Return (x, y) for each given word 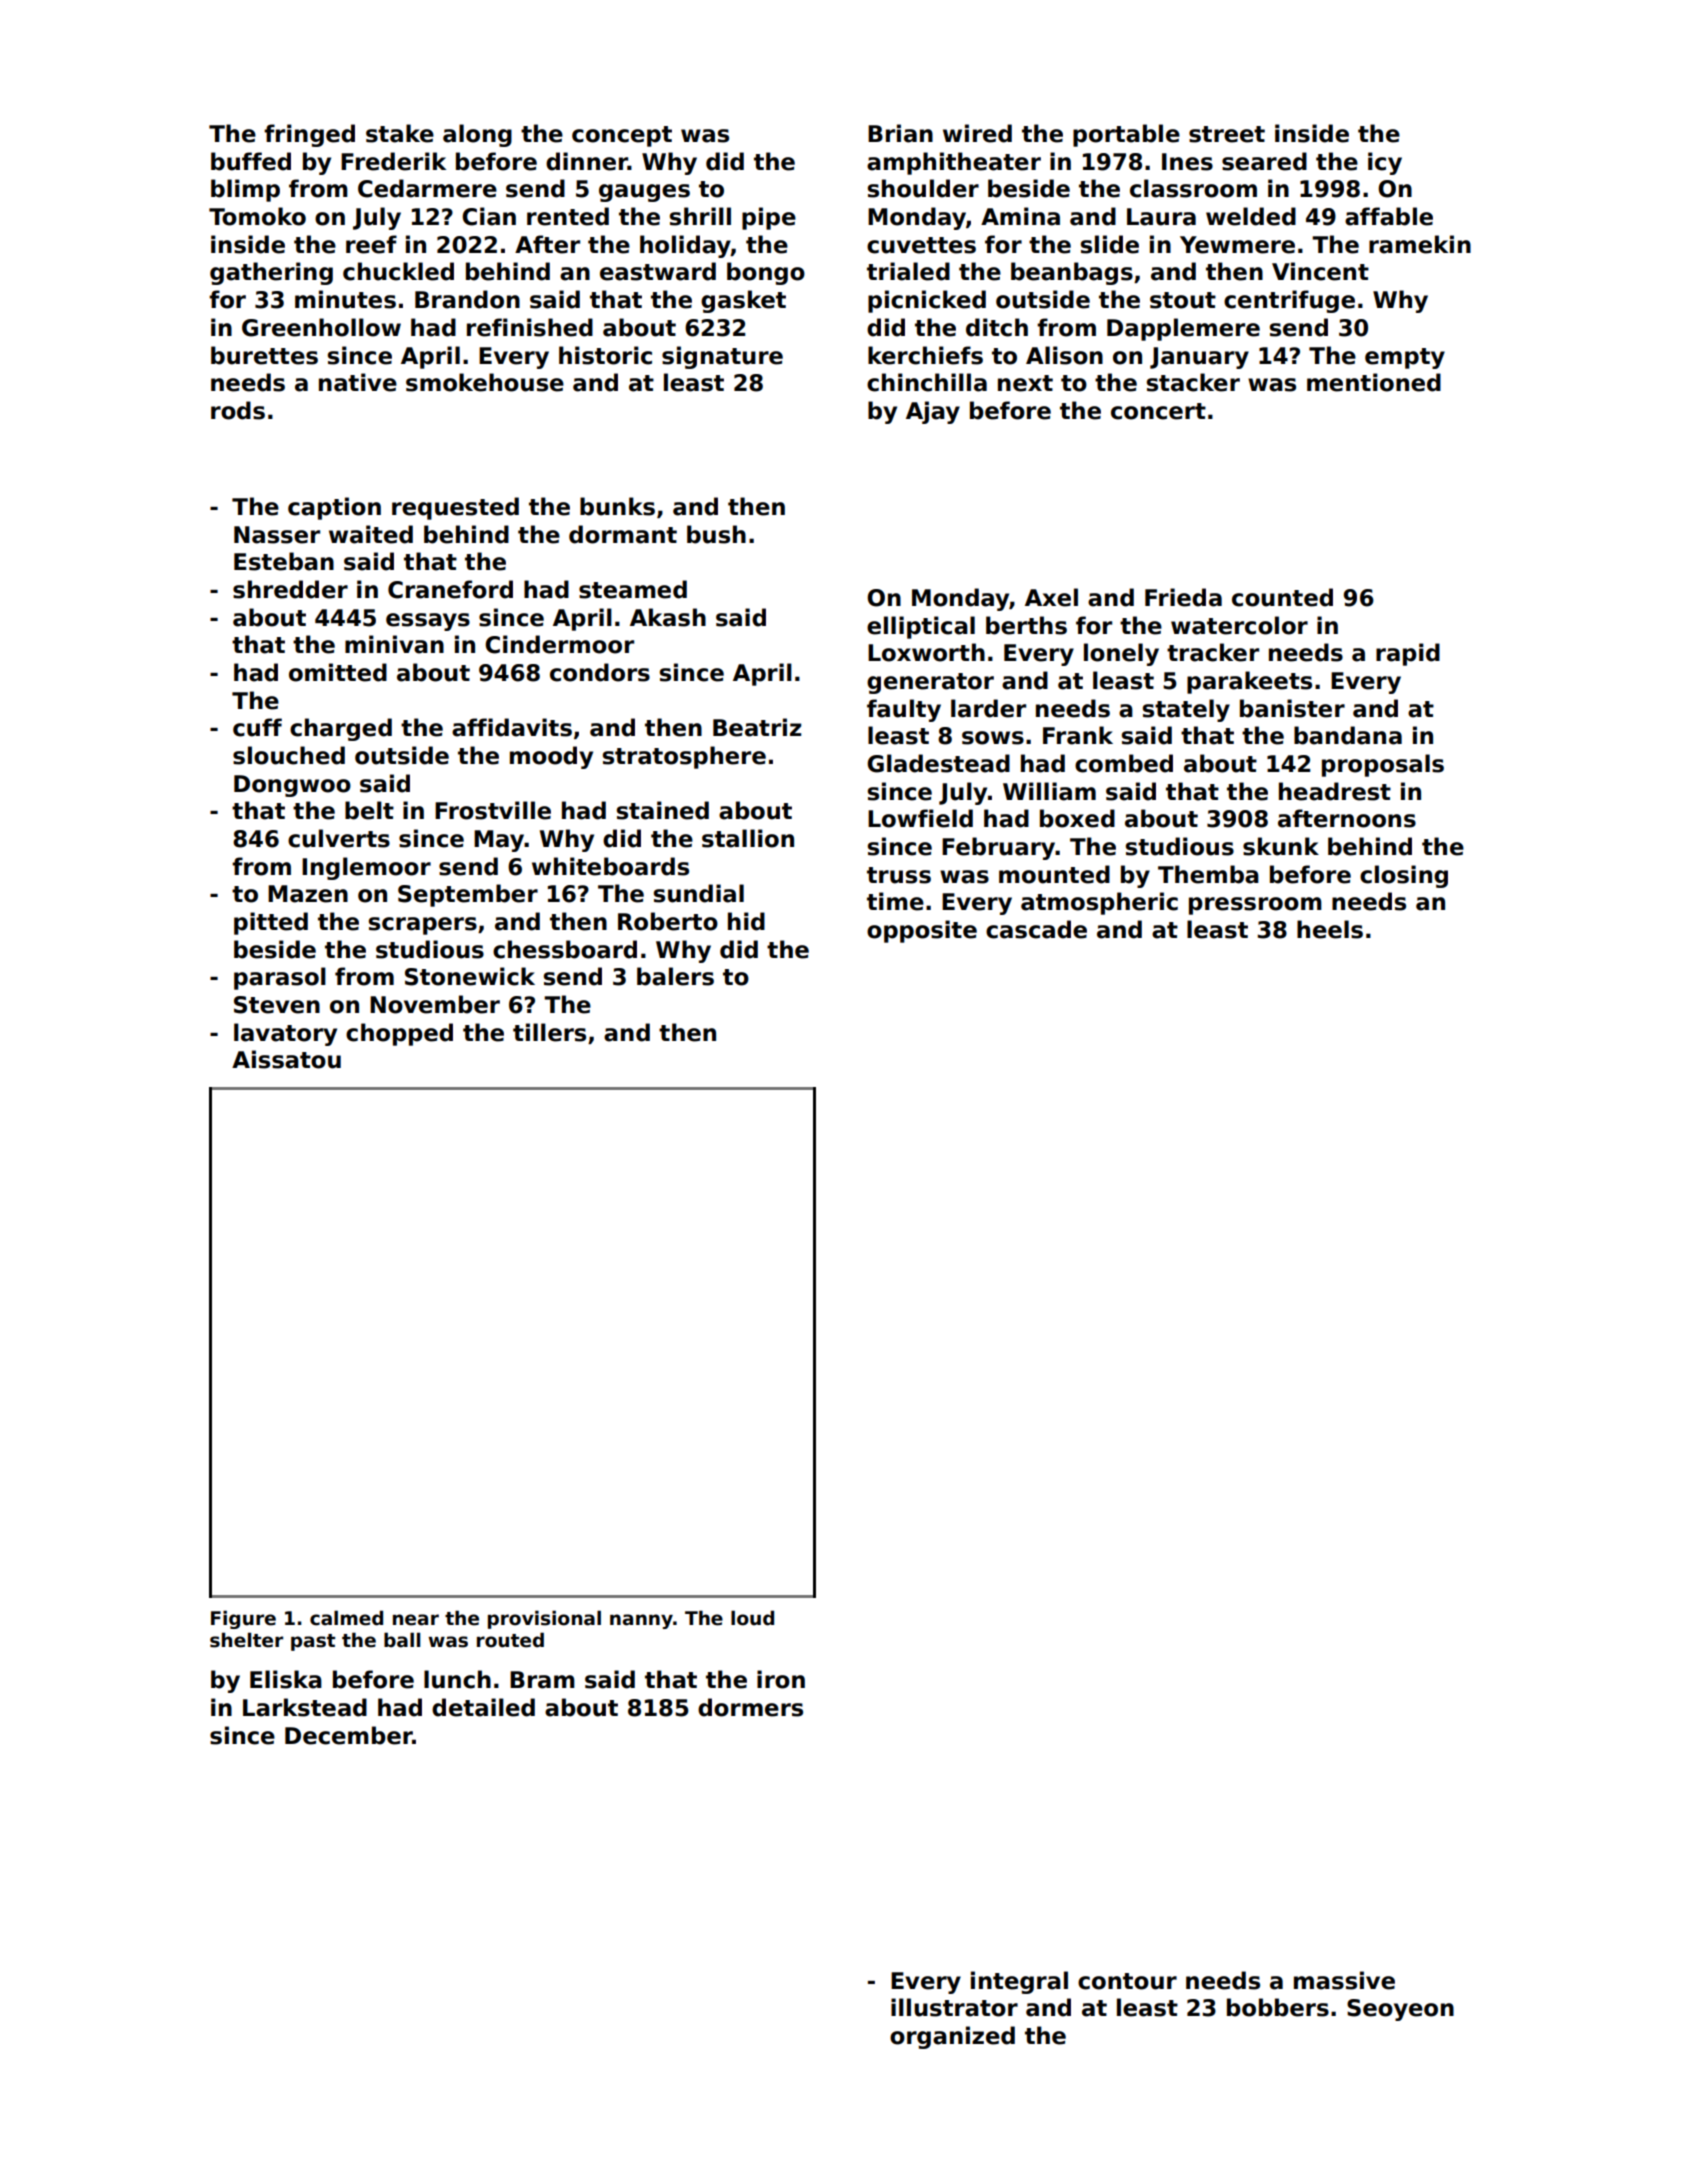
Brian (900, 133)
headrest (1335, 791)
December (349, 1735)
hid (746, 921)
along (477, 135)
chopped (399, 1034)
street (1227, 134)
